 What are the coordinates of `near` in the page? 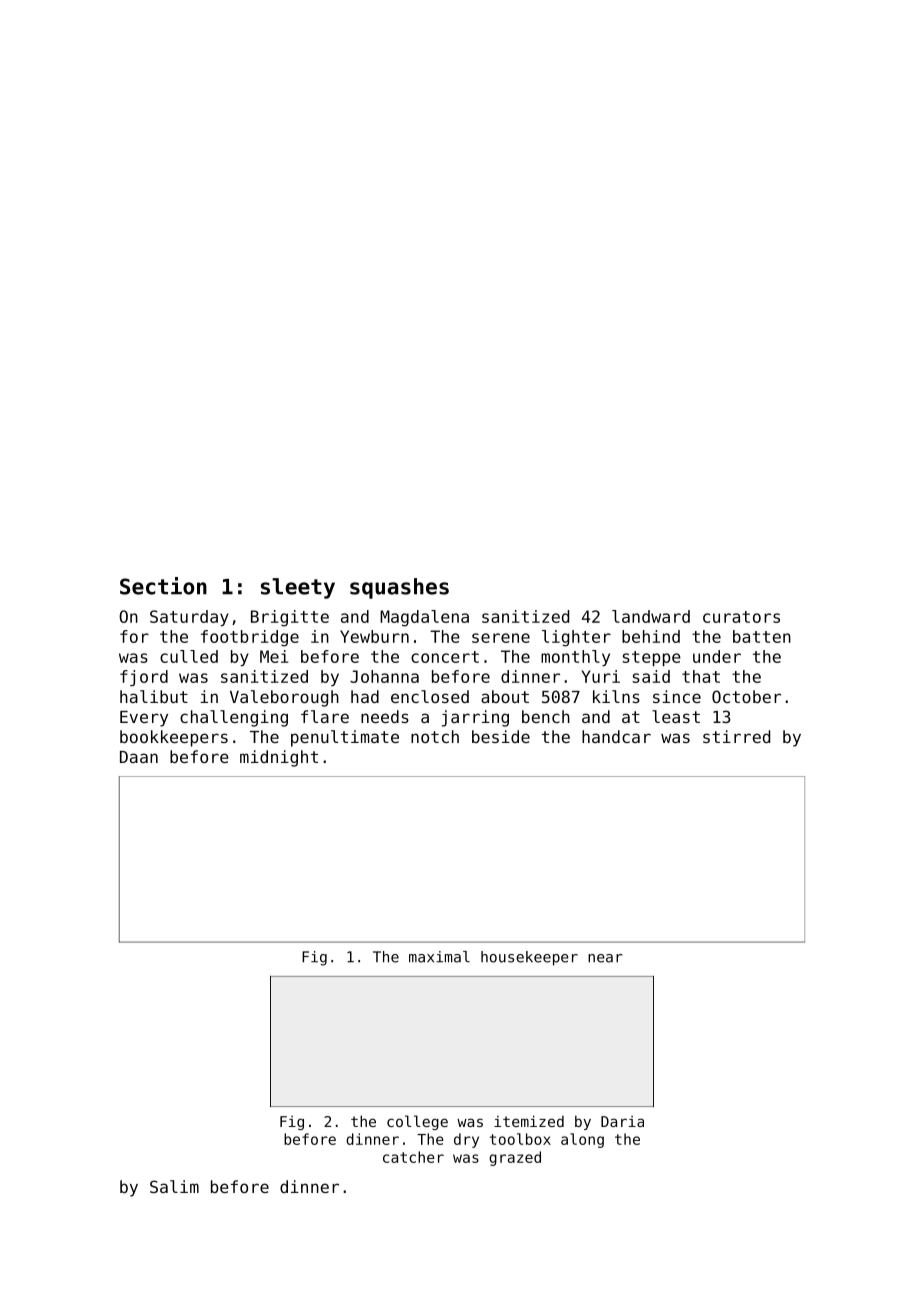 It's located at (605, 958).
